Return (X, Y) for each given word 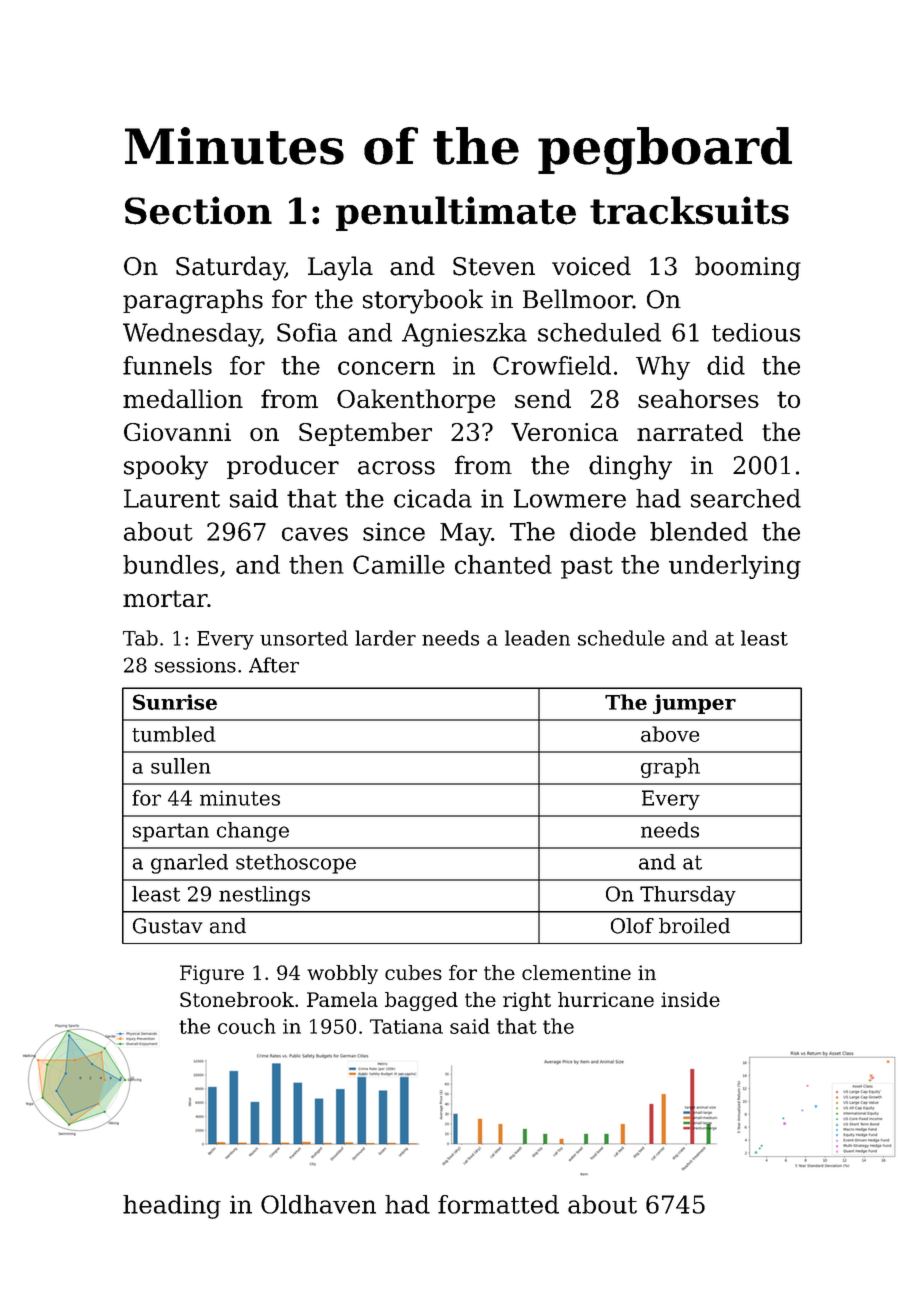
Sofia (307, 332)
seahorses (698, 398)
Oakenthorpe (416, 401)
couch (247, 1026)
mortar (165, 598)
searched (746, 498)
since (394, 531)
